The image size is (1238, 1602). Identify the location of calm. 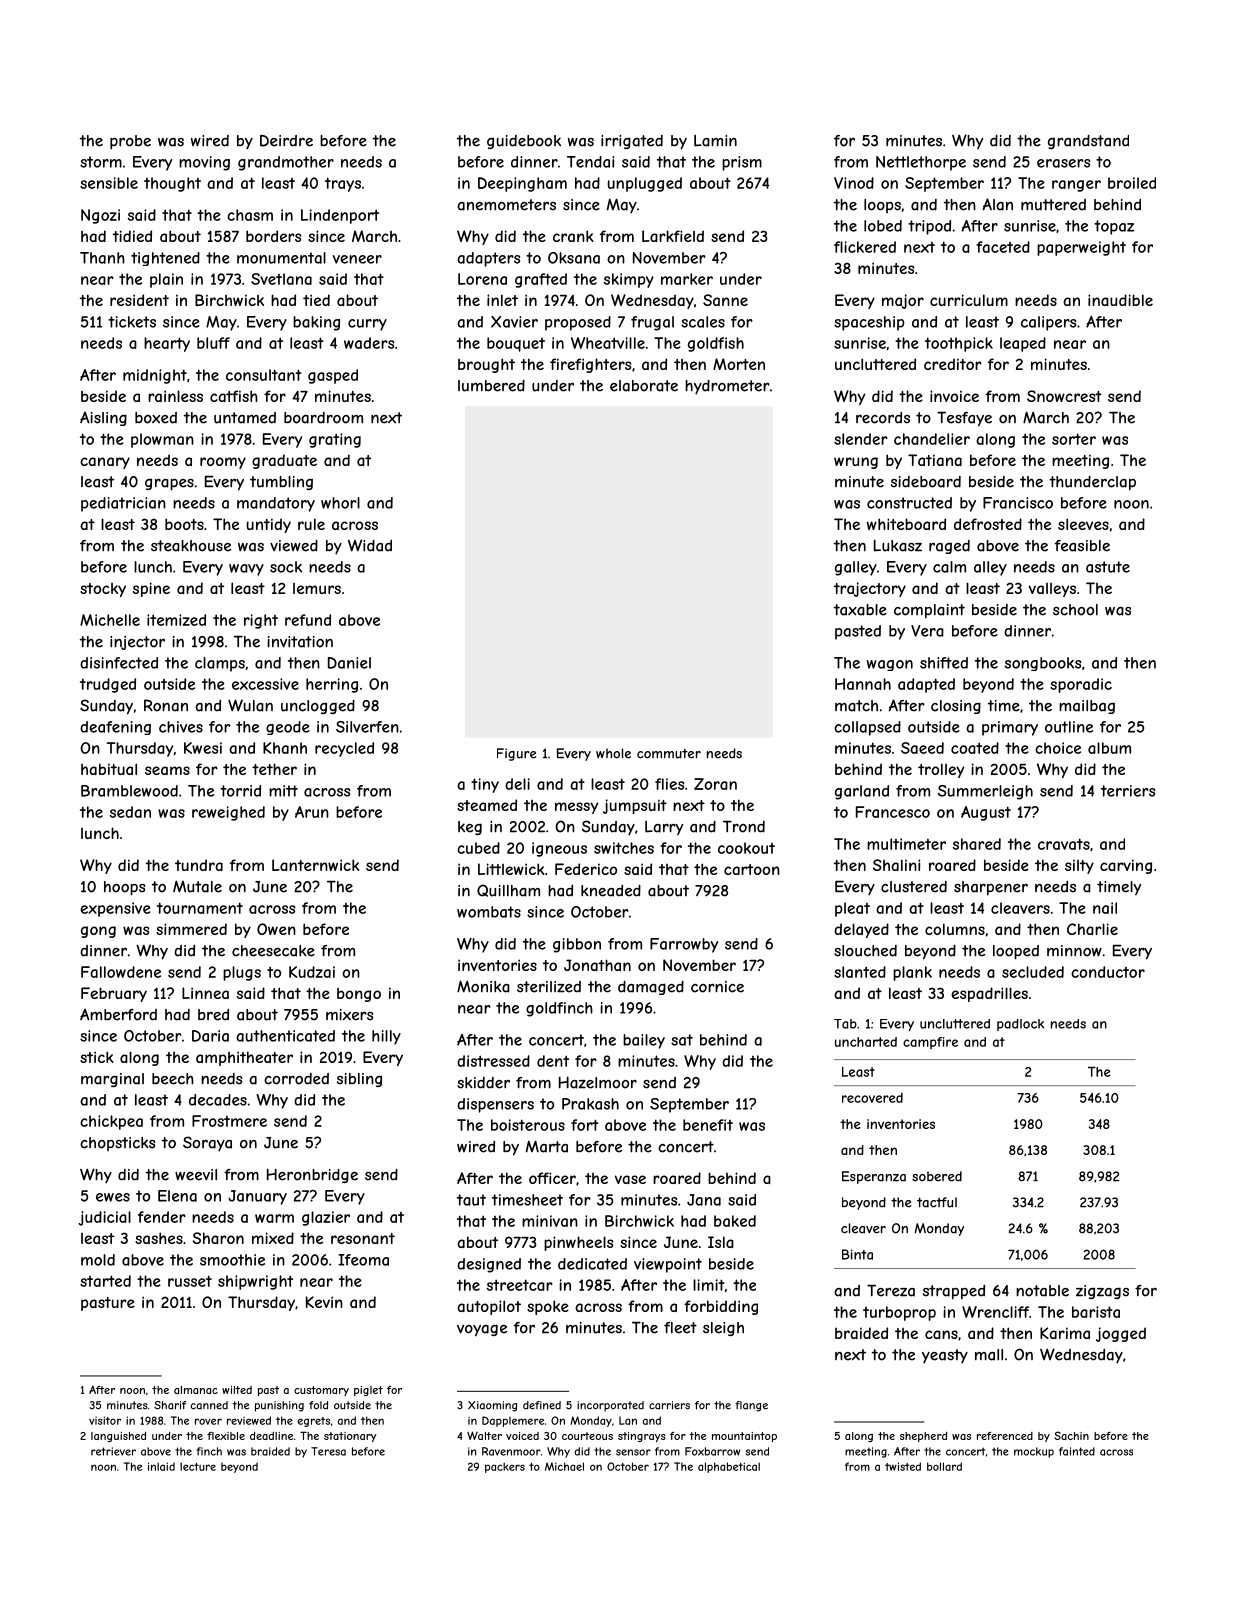
(949, 567).
